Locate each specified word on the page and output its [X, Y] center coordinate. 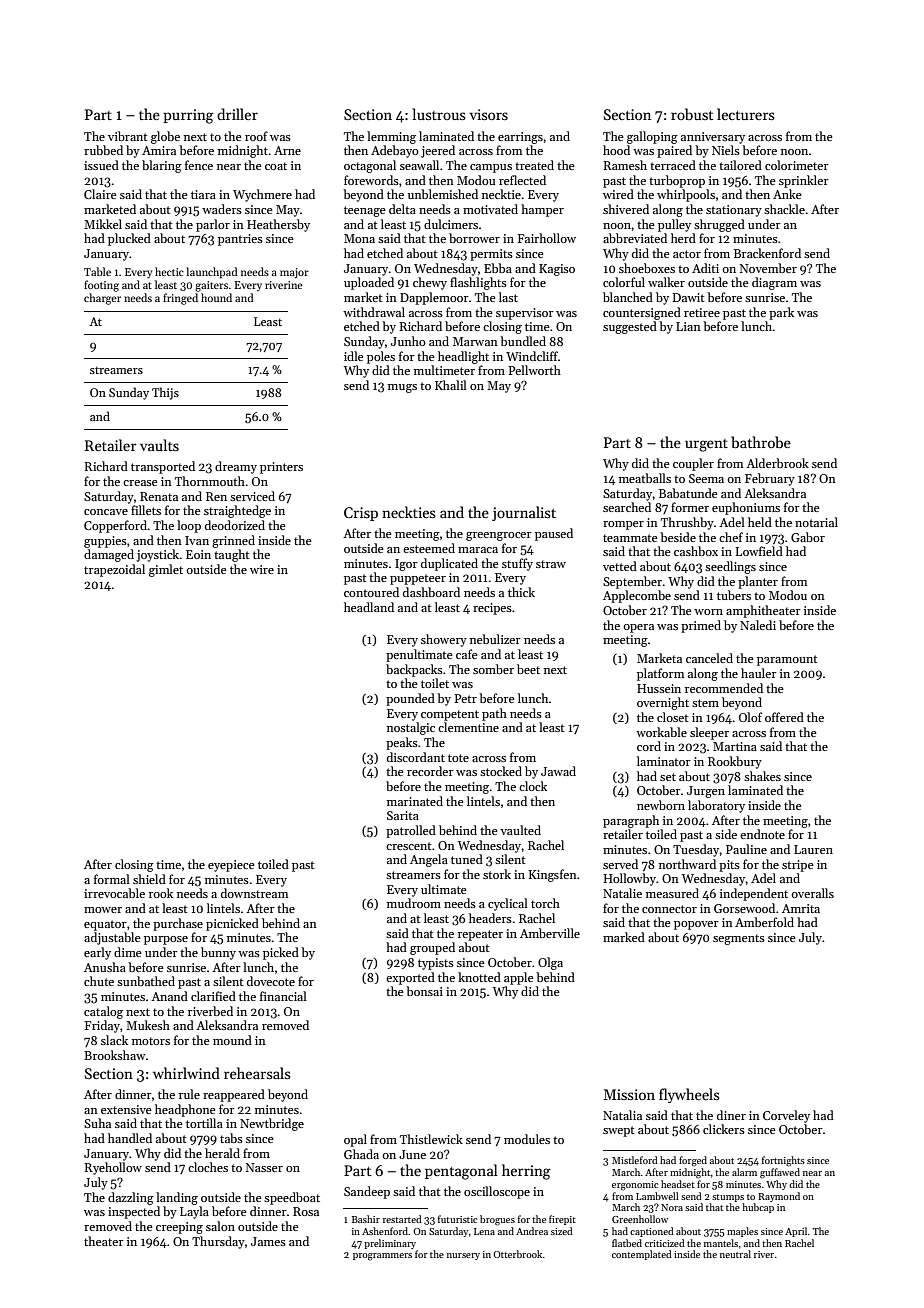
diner [731, 1115]
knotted [479, 977]
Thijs [165, 393]
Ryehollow [113, 1168]
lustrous [439, 114]
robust [692, 114]
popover [696, 925]
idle [354, 356]
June [412, 1154]
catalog [103, 1012]
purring [188, 116]
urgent [706, 445]
